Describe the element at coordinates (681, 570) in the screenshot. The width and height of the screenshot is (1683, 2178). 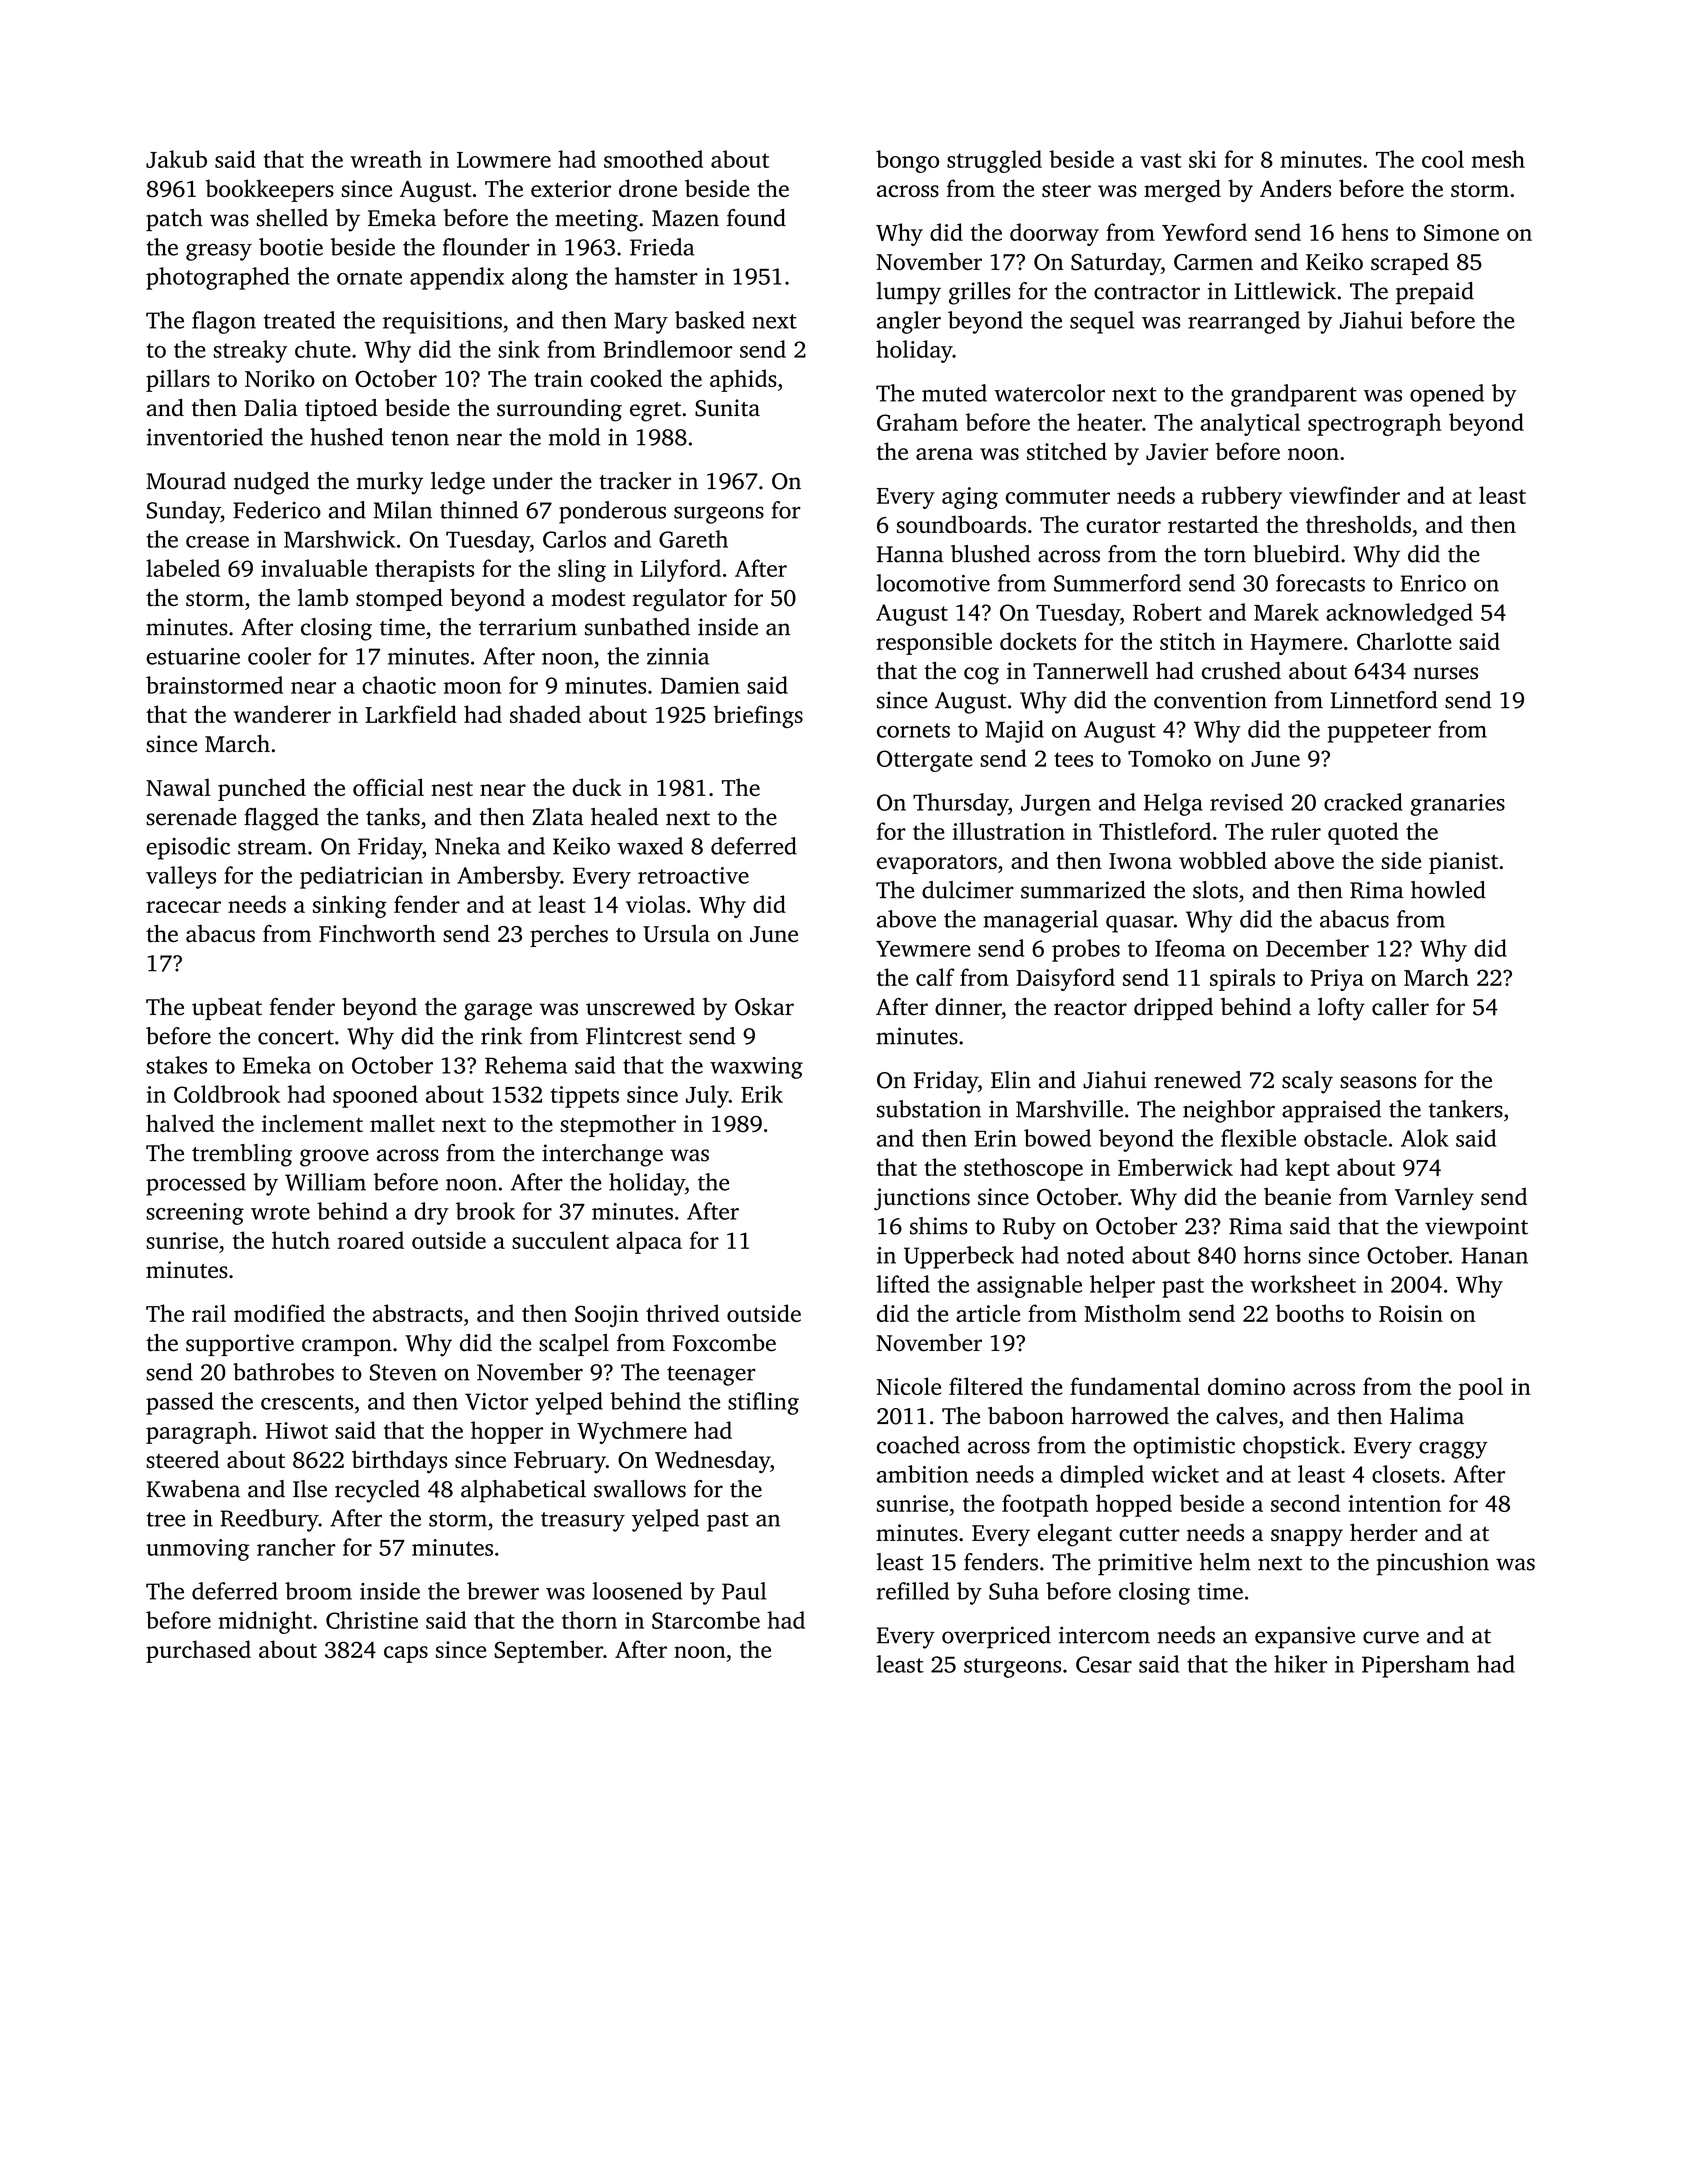
I see `Lilyford` at that location.
